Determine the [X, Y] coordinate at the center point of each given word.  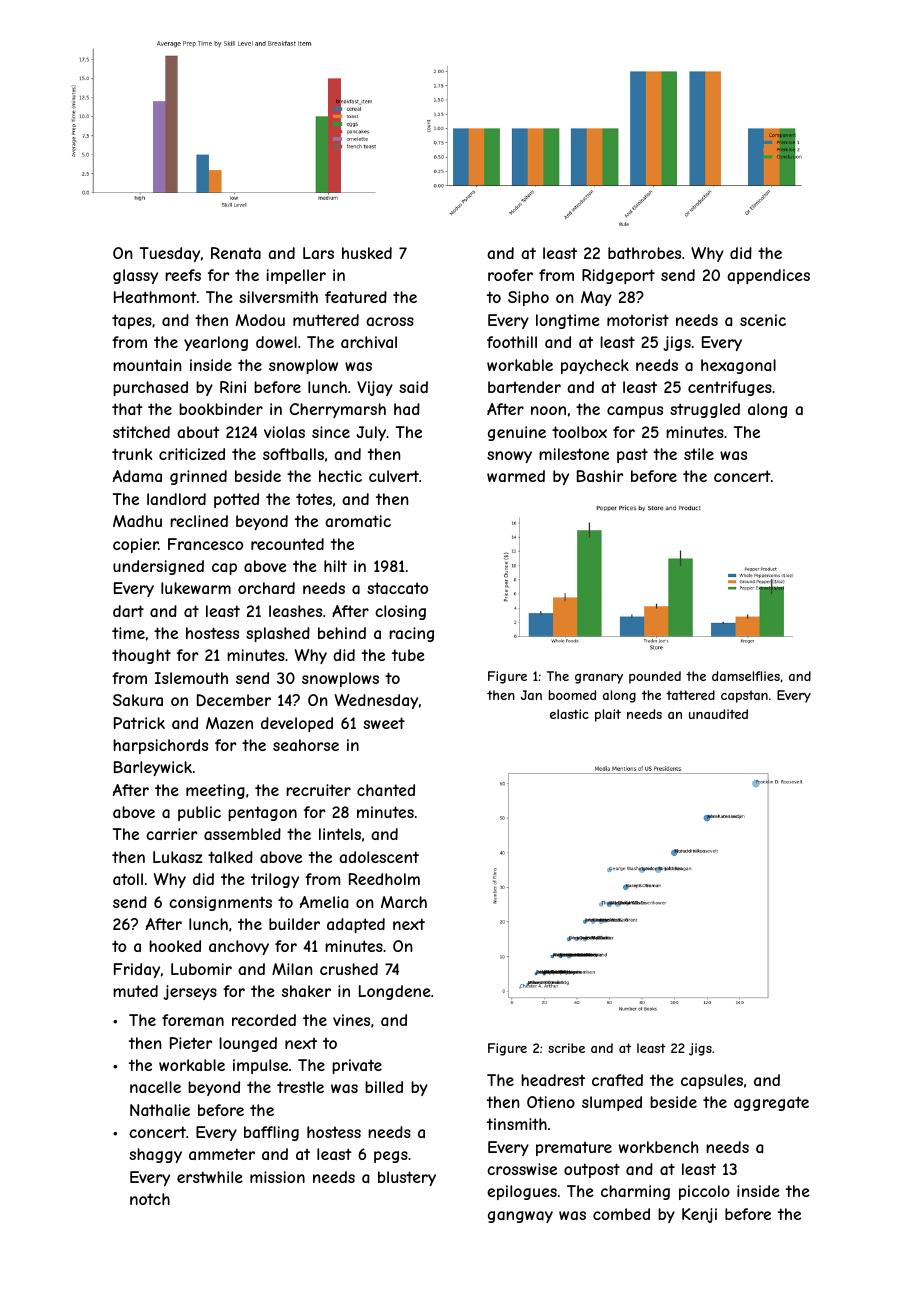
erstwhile [210, 1177]
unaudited [718, 714]
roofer [510, 275]
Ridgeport [618, 276]
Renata [236, 253]
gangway [520, 1217]
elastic [569, 714]
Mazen [229, 723]
